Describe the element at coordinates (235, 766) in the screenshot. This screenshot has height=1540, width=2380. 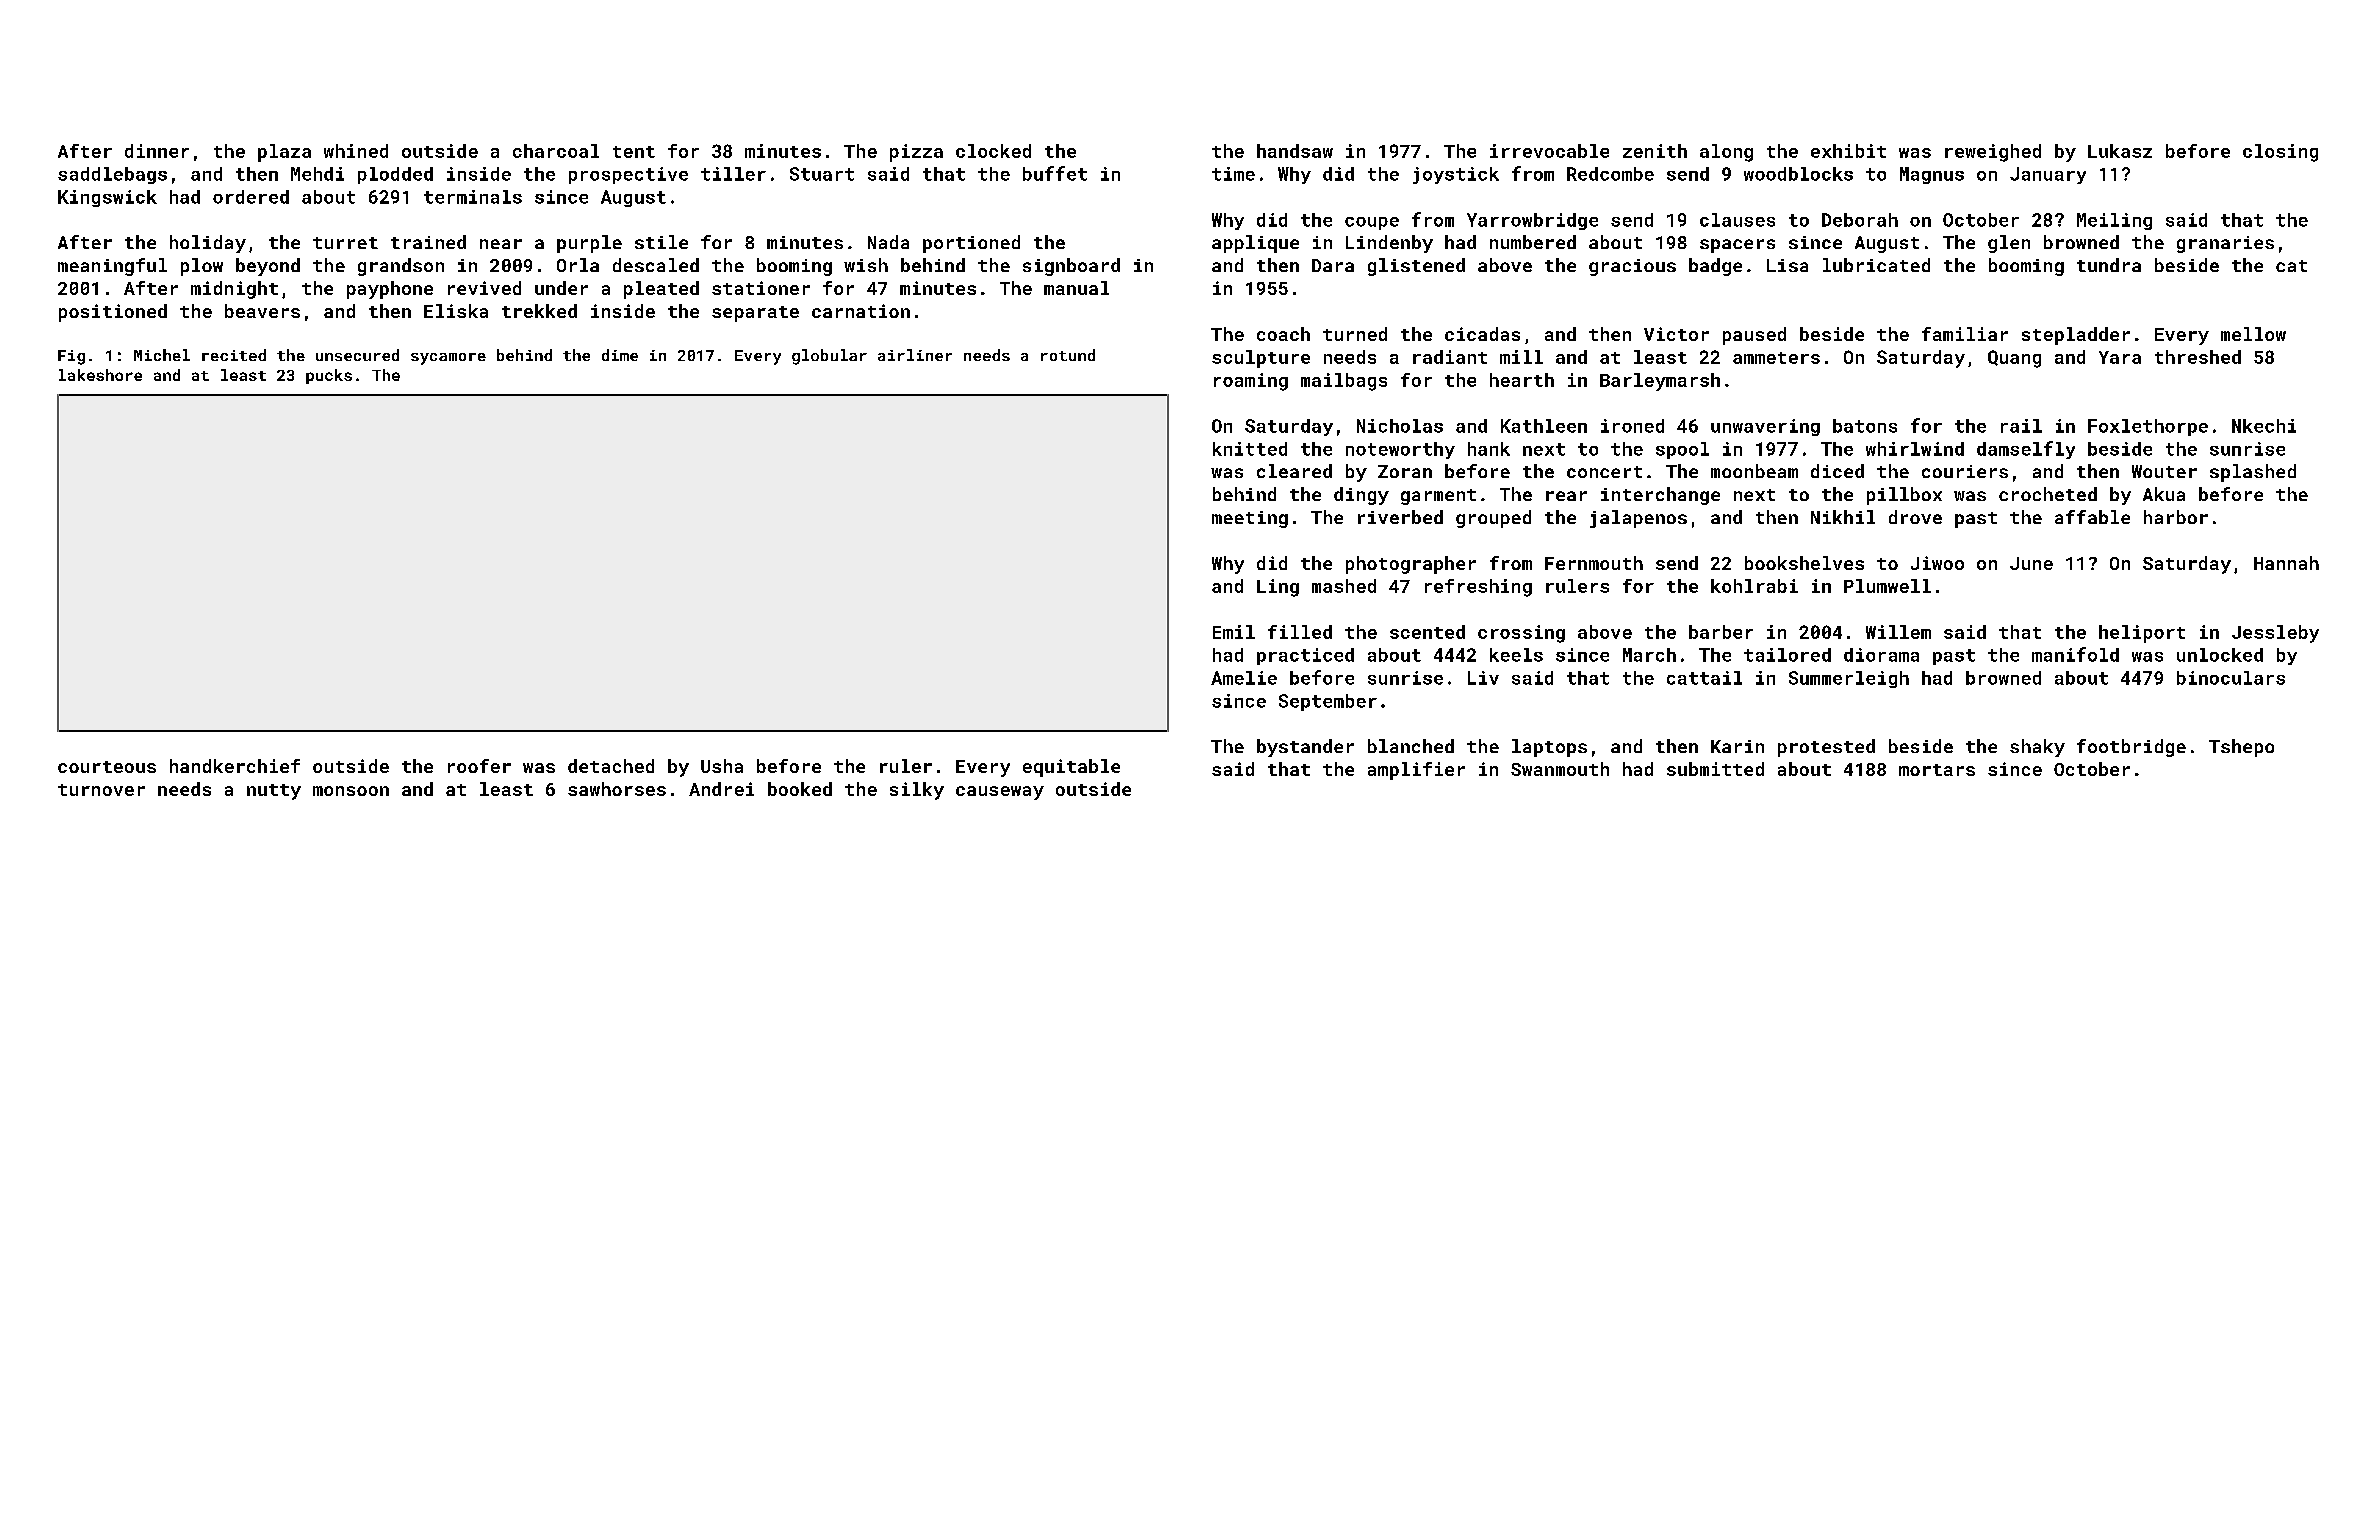
I see `handkerchief` at that location.
